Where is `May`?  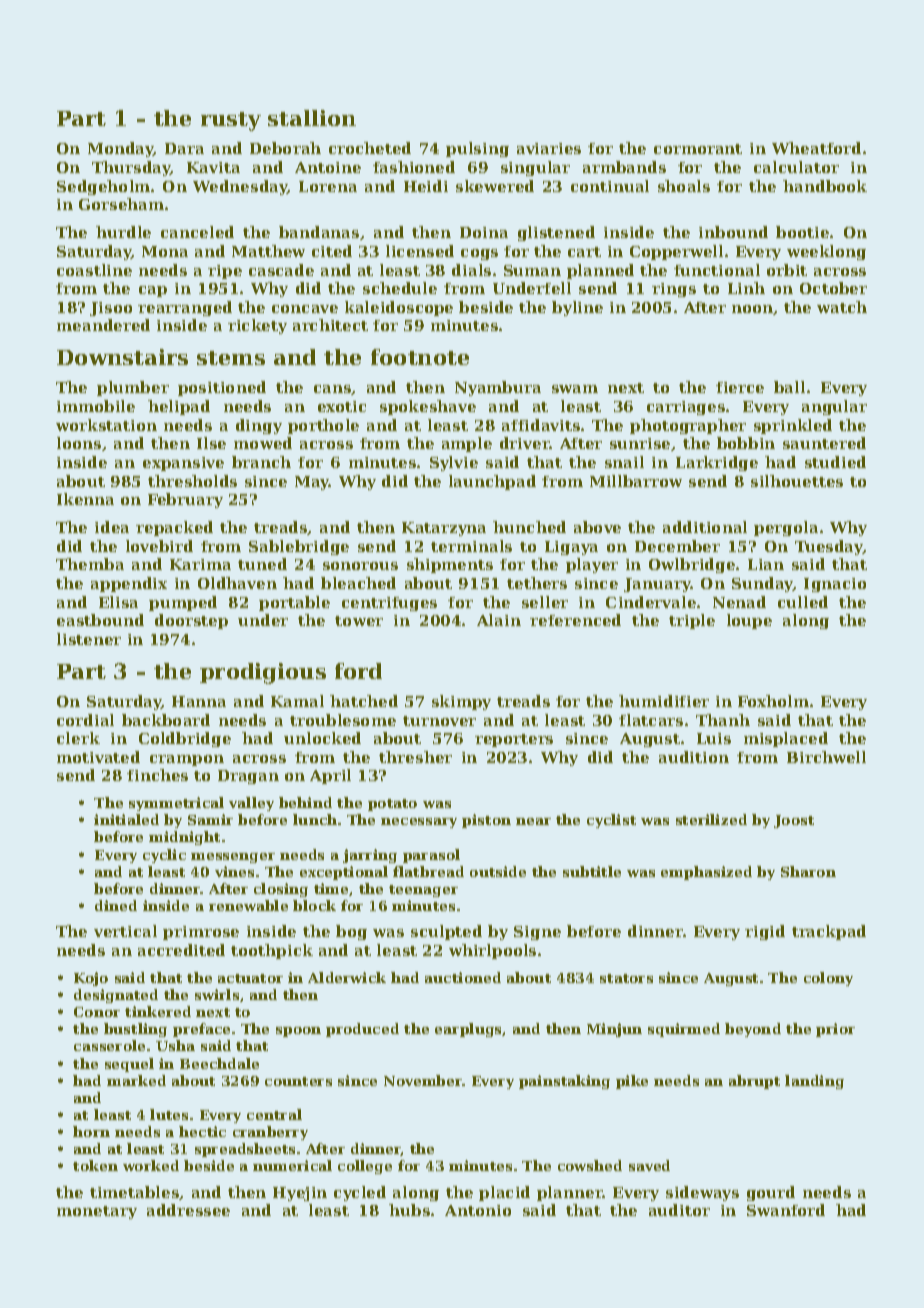 May is located at coordinates (312, 483).
